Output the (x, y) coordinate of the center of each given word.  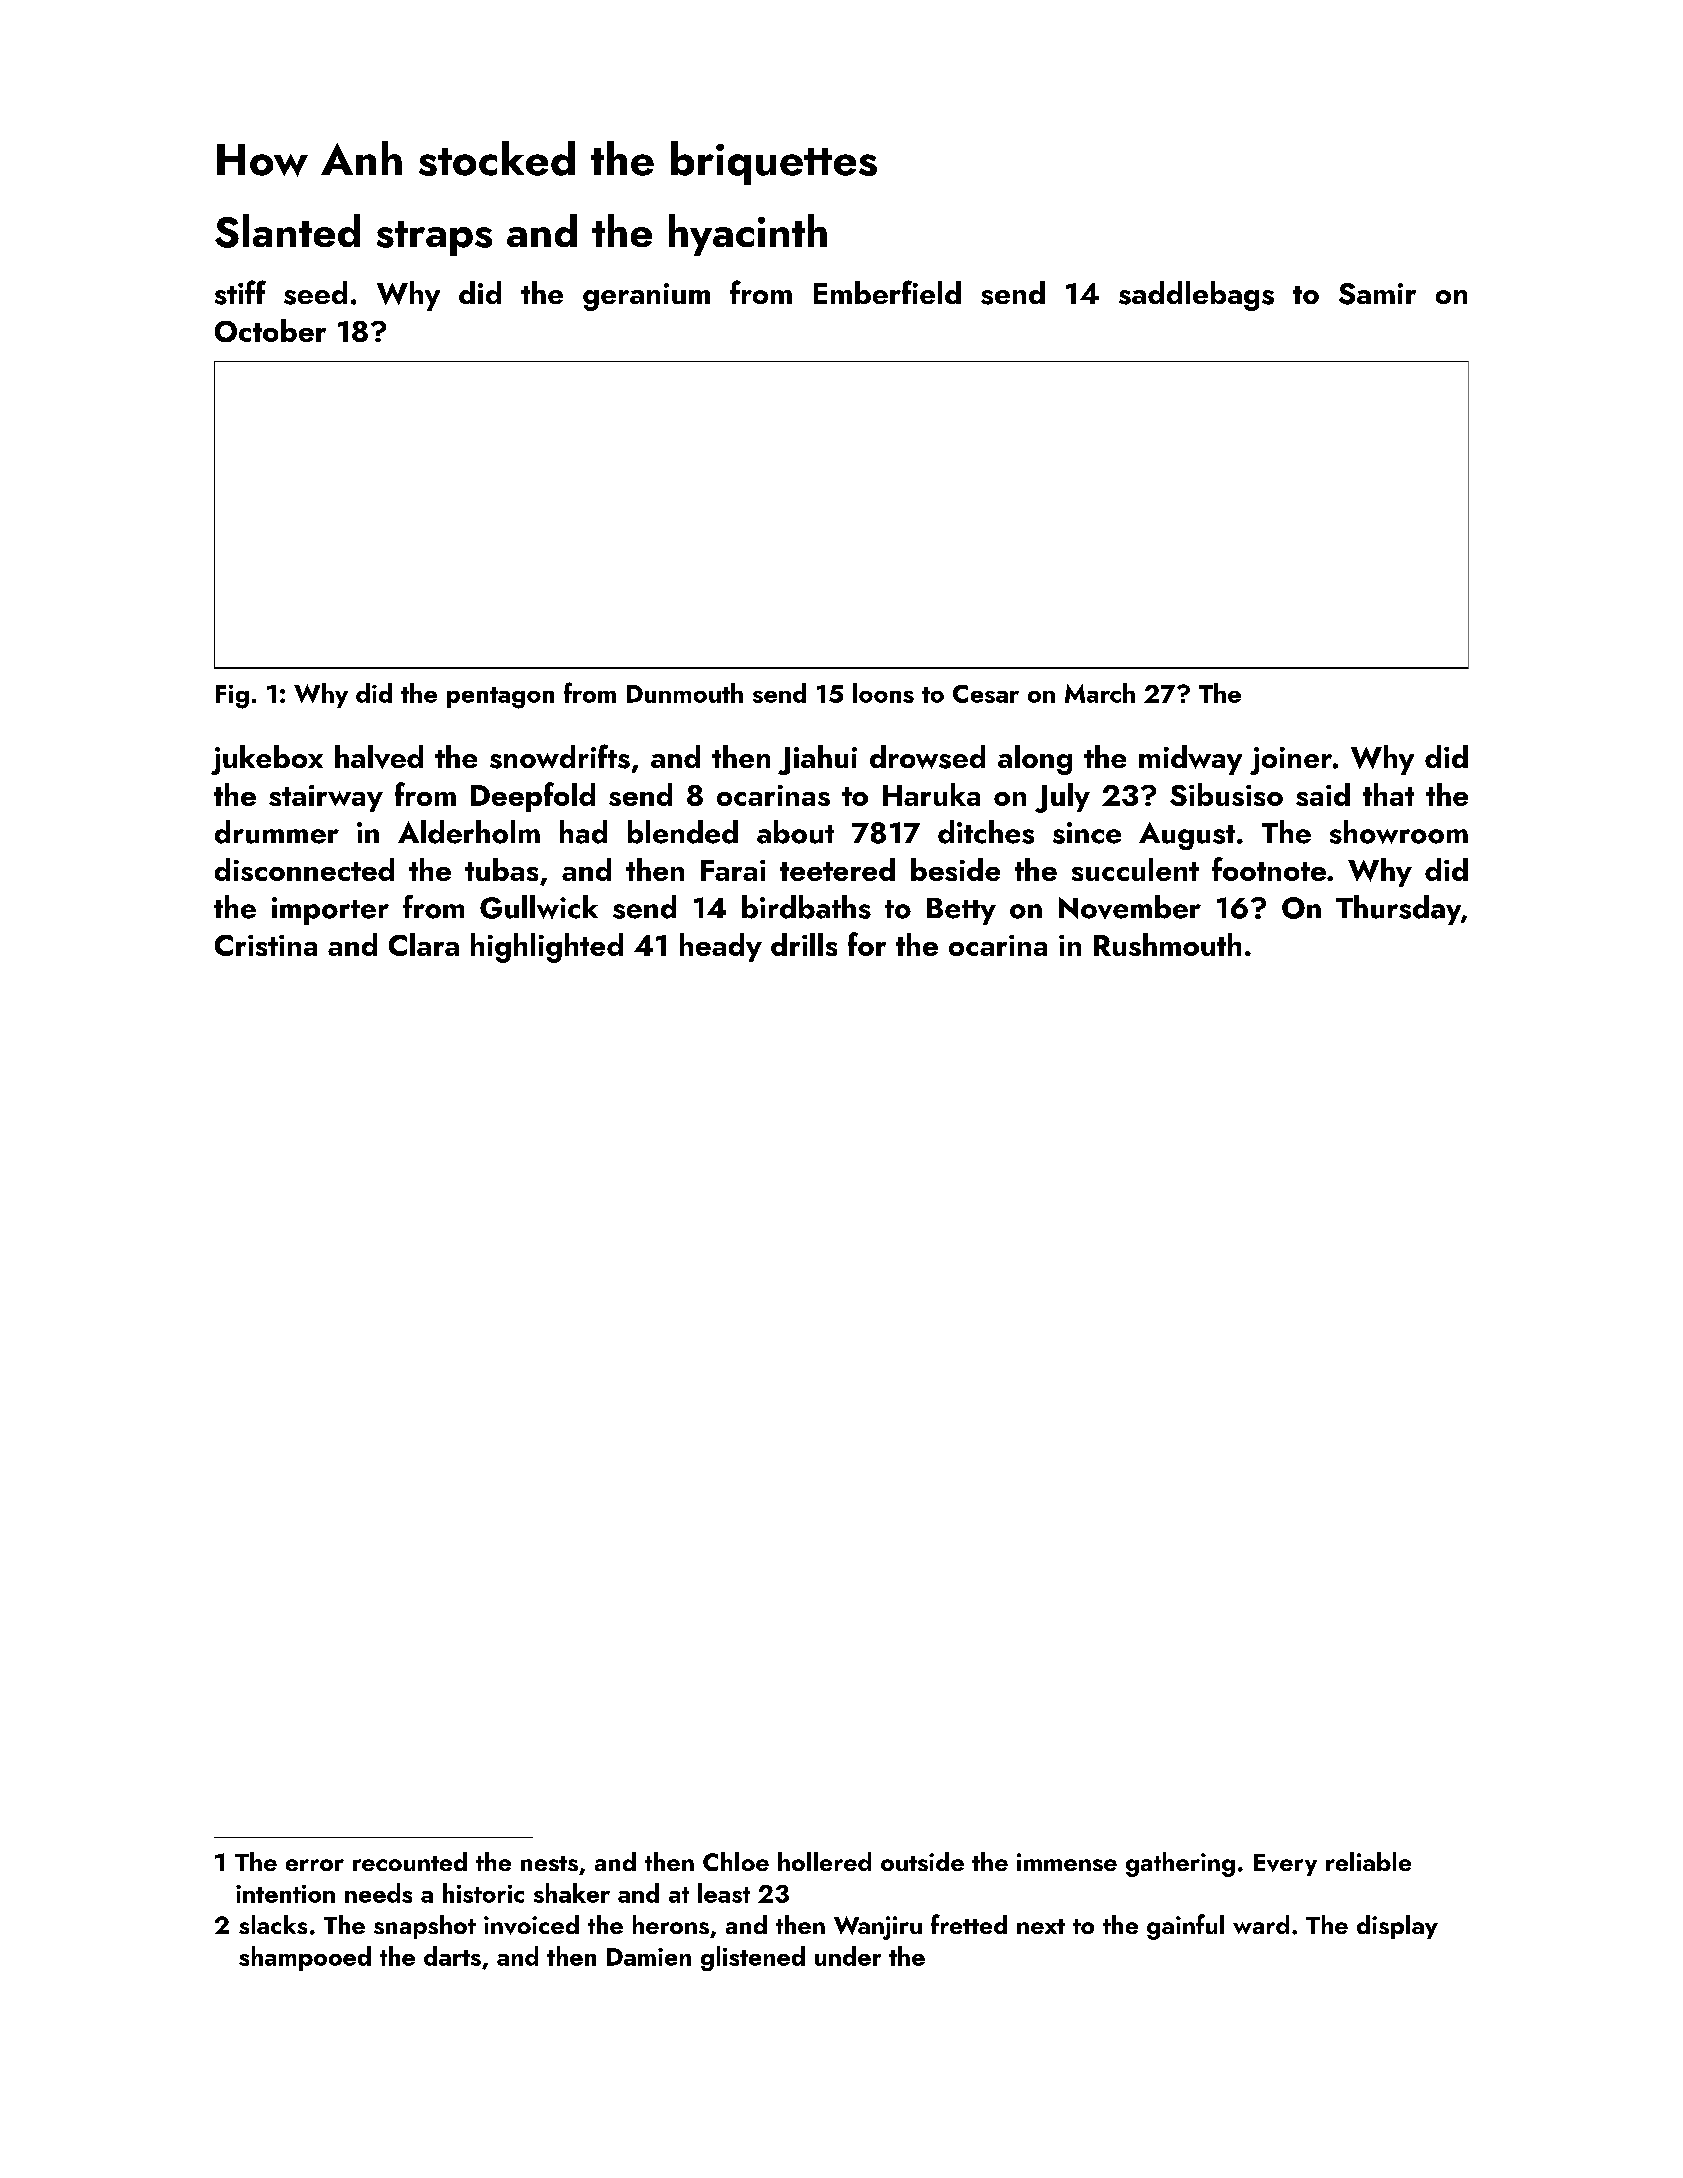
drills (804, 944)
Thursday (1398, 910)
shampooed (305, 1958)
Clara (424, 944)
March (1100, 693)
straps (434, 238)
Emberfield (887, 292)
